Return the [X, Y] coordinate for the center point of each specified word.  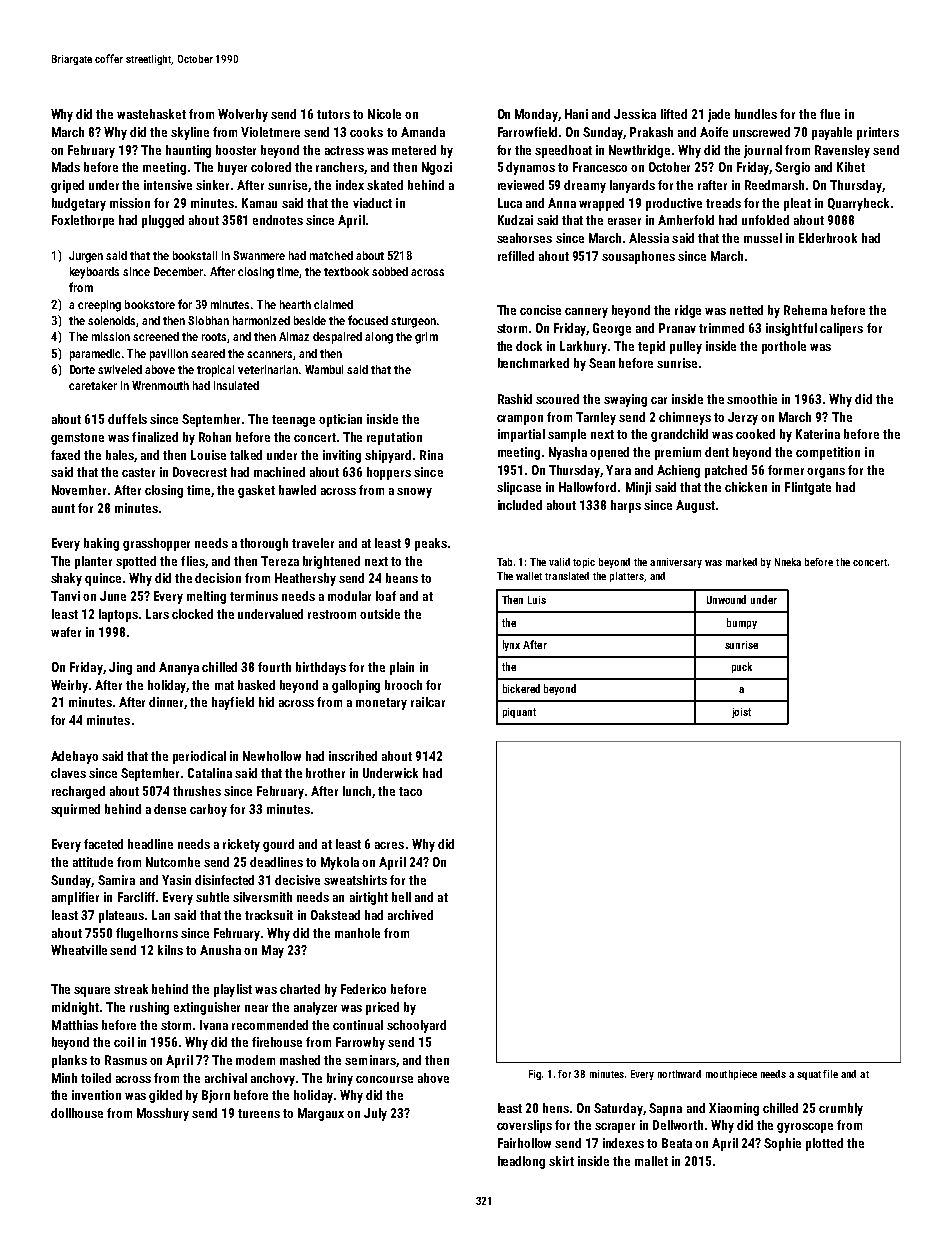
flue [830, 114]
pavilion [169, 355]
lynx [511, 645]
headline [150, 844]
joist [741, 713]
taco [410, 791]
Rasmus [126, 1060]
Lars [157, 614]
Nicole [384, 114]
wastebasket [151, 114]
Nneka [788, 562]
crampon [520, 420]
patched [726, 471]
